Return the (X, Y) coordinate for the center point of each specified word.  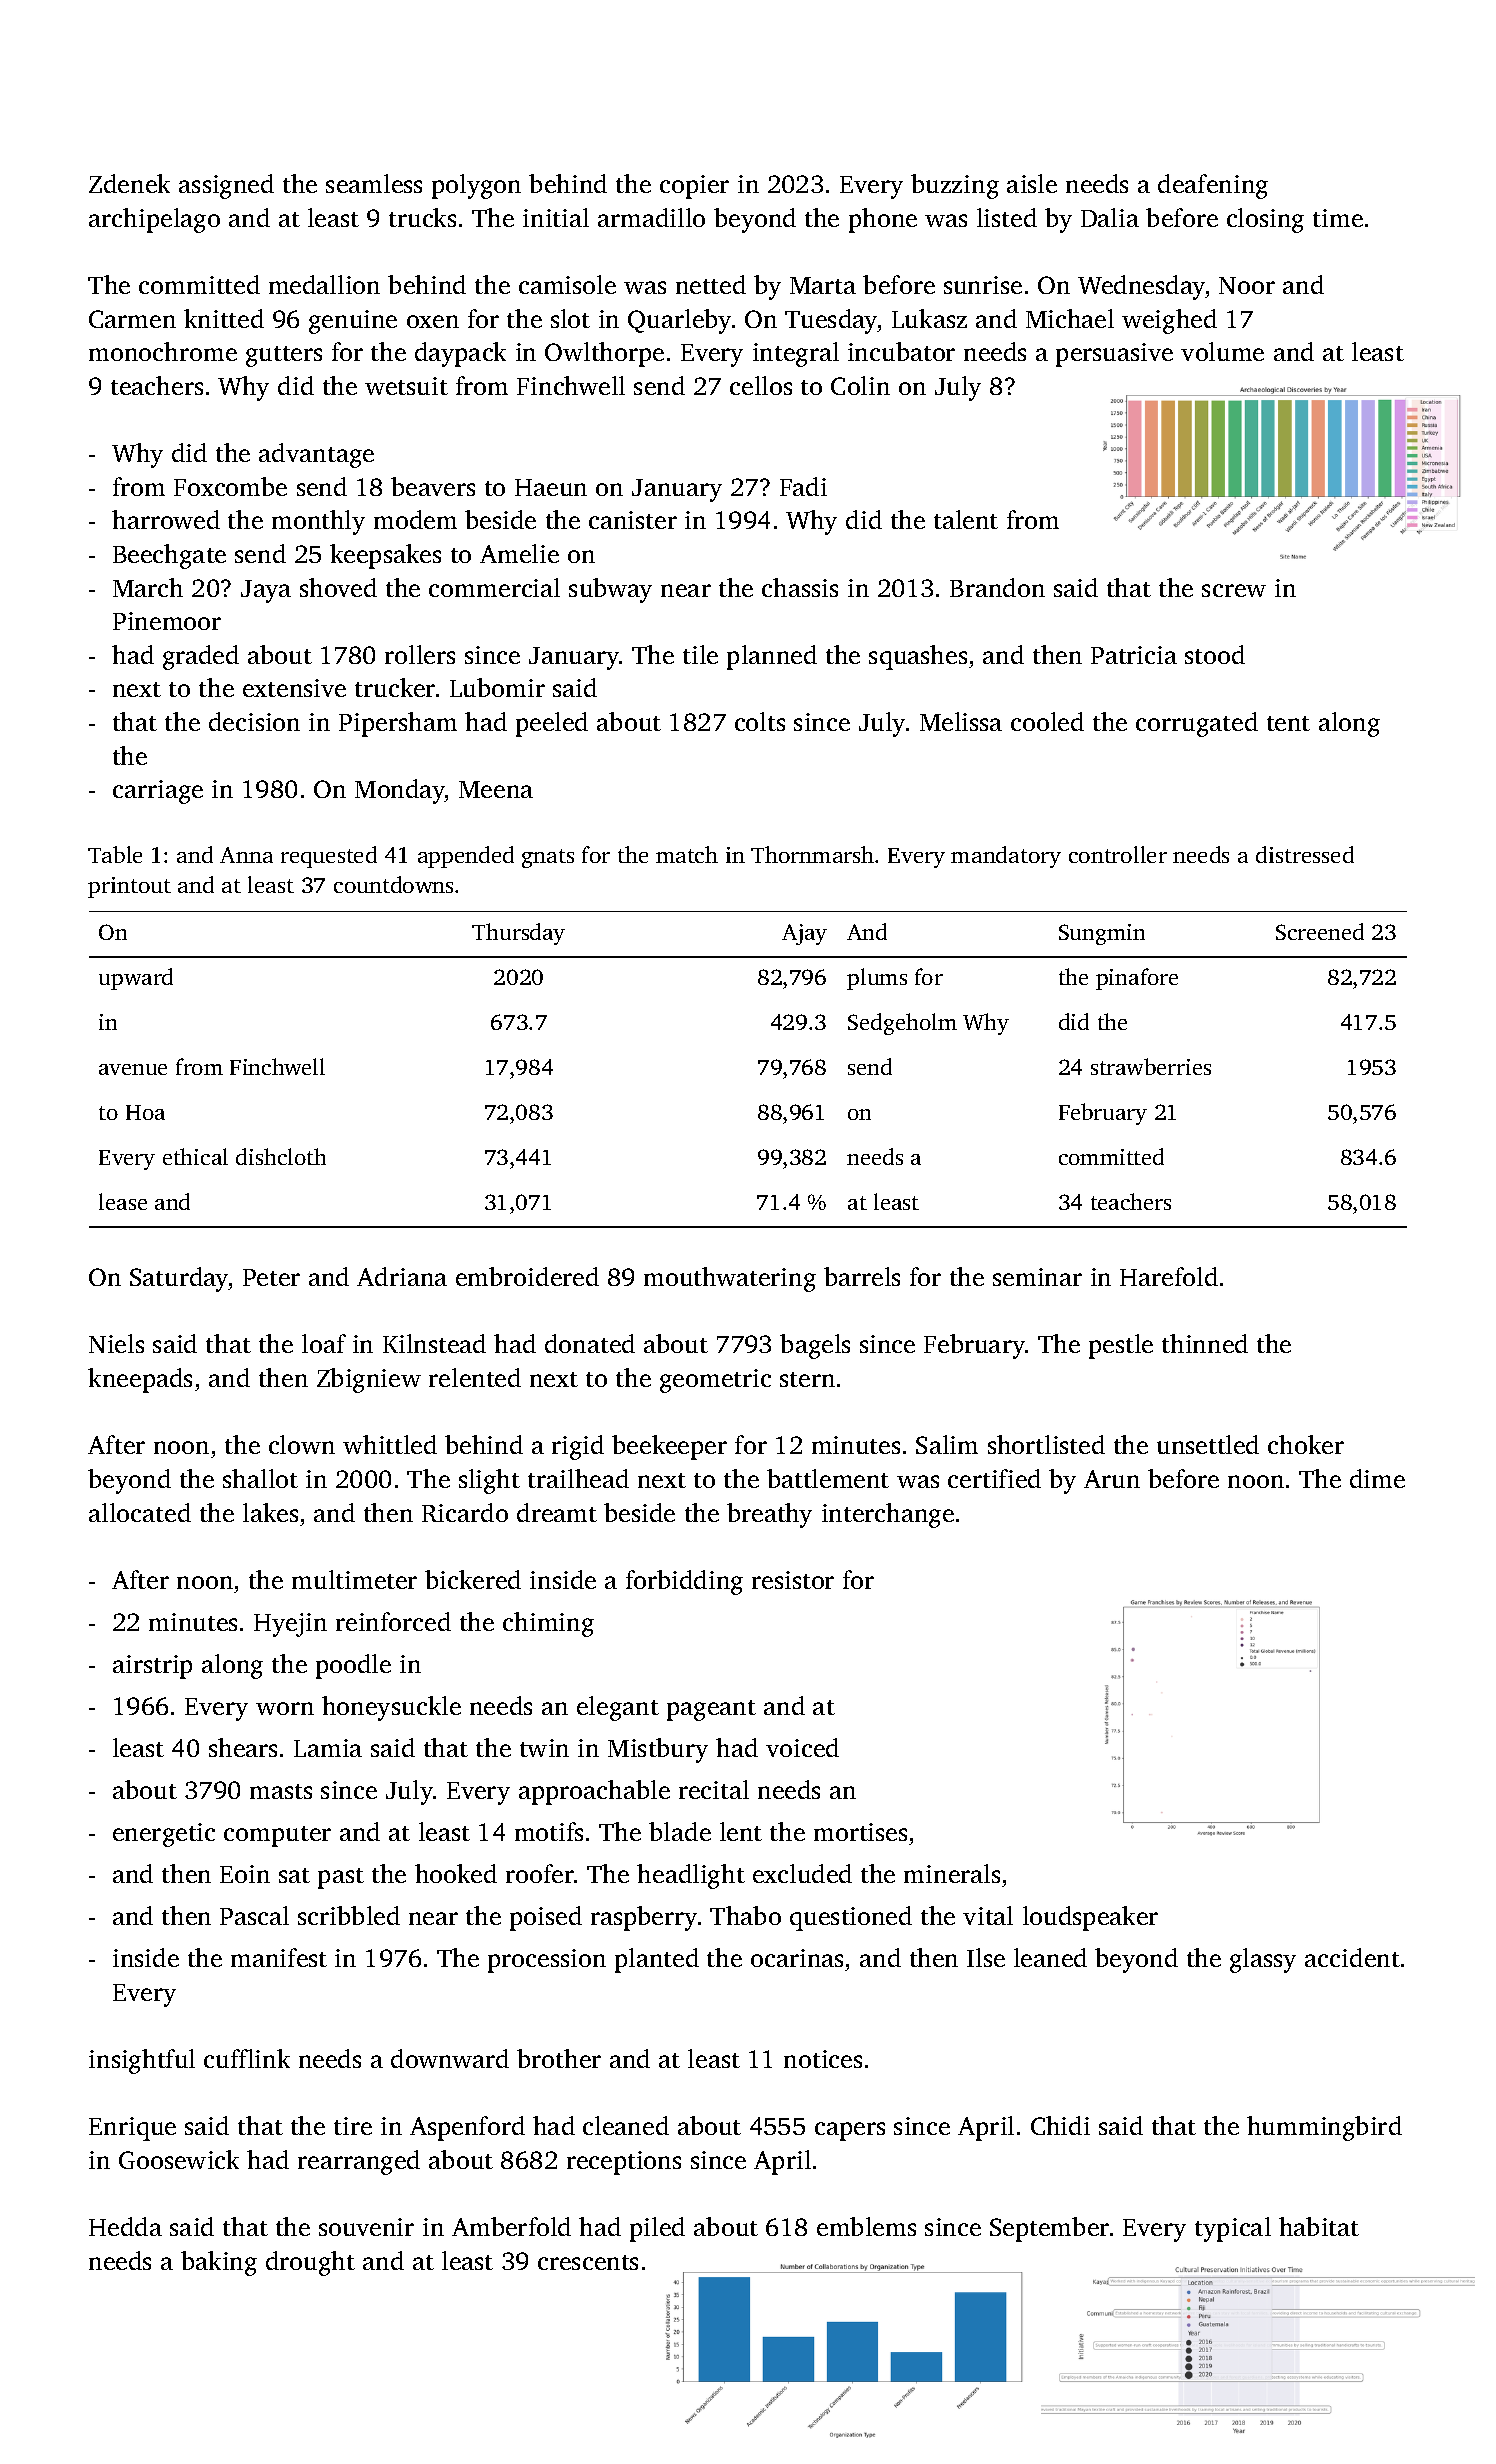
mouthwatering (730, 1279)
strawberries (1151, 1066)
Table (115, 854)
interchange (888, 1515)
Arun (1112, 1479)
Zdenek (129, 183)
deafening (1213, 186)
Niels (116, 1343)
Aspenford (467, 2128)
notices (823, 2059)
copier (694, 187)
